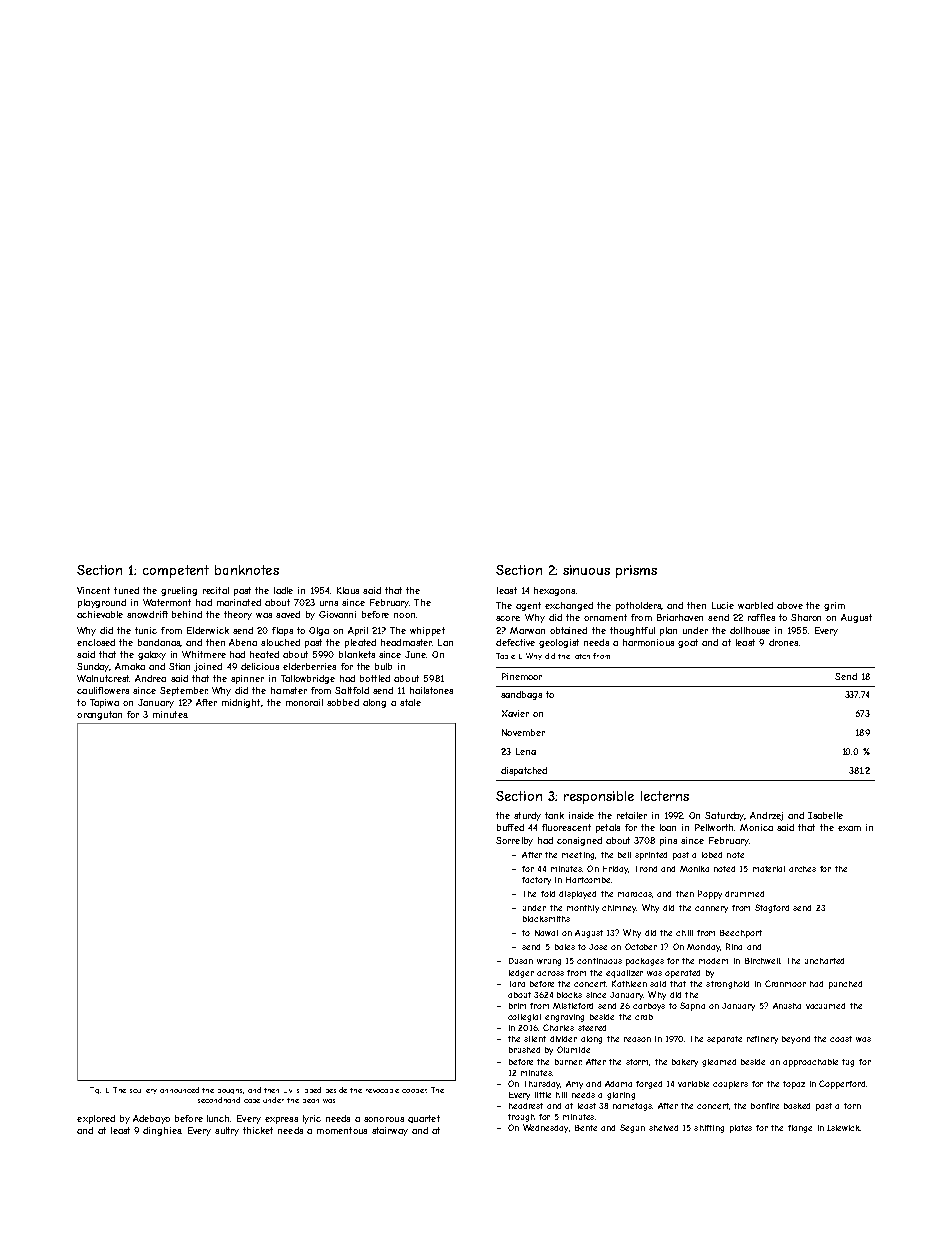 Image resolution: width=952 pixels, height=1233 pixels. I want to click on factory, so click(536, 881).
